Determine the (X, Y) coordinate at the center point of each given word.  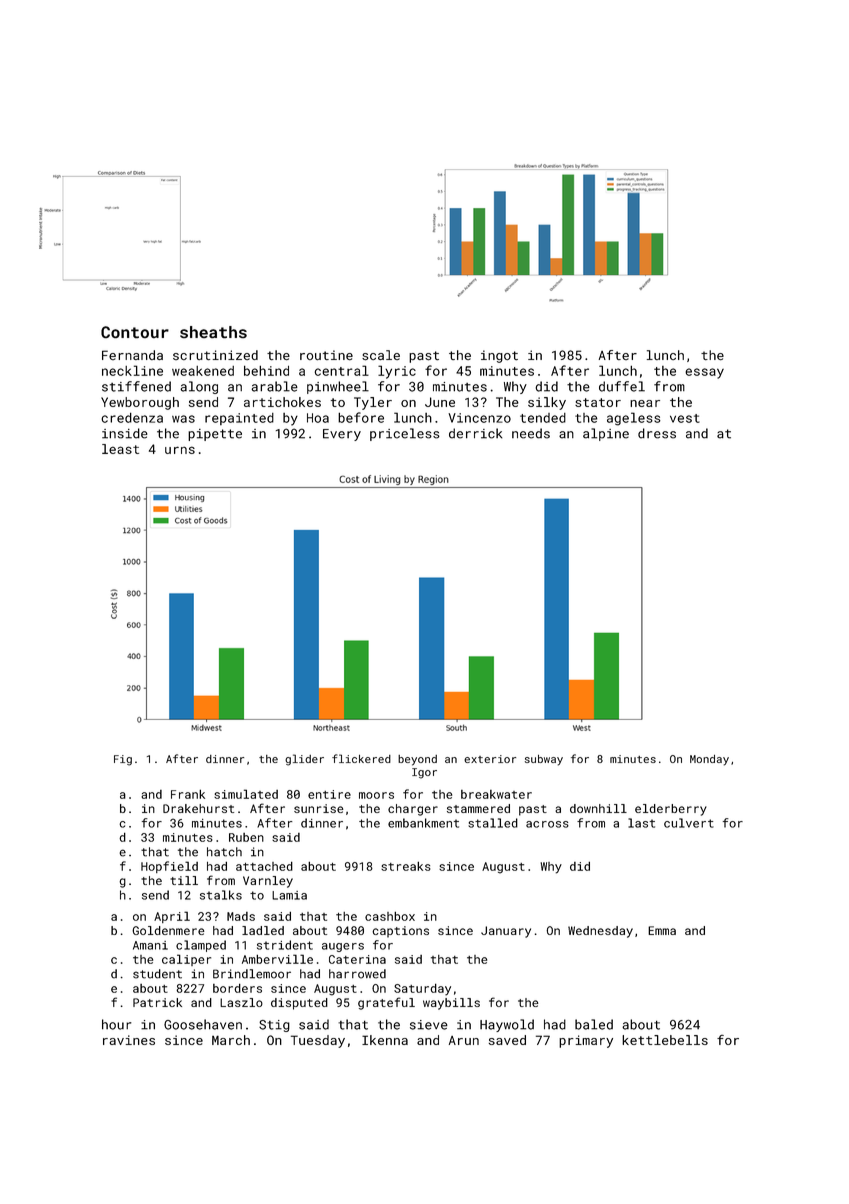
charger (413, 810)
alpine (606, 434)
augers (343, 947)
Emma (662, 930)
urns (180, 450)
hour (117, 1024)
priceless (405, 434)
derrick (475, 433)
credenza (132, 417)
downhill (598, 808)
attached (264, 866)
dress (657, 433)
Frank (188, 794)
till (184, 880)
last (641, 823)
